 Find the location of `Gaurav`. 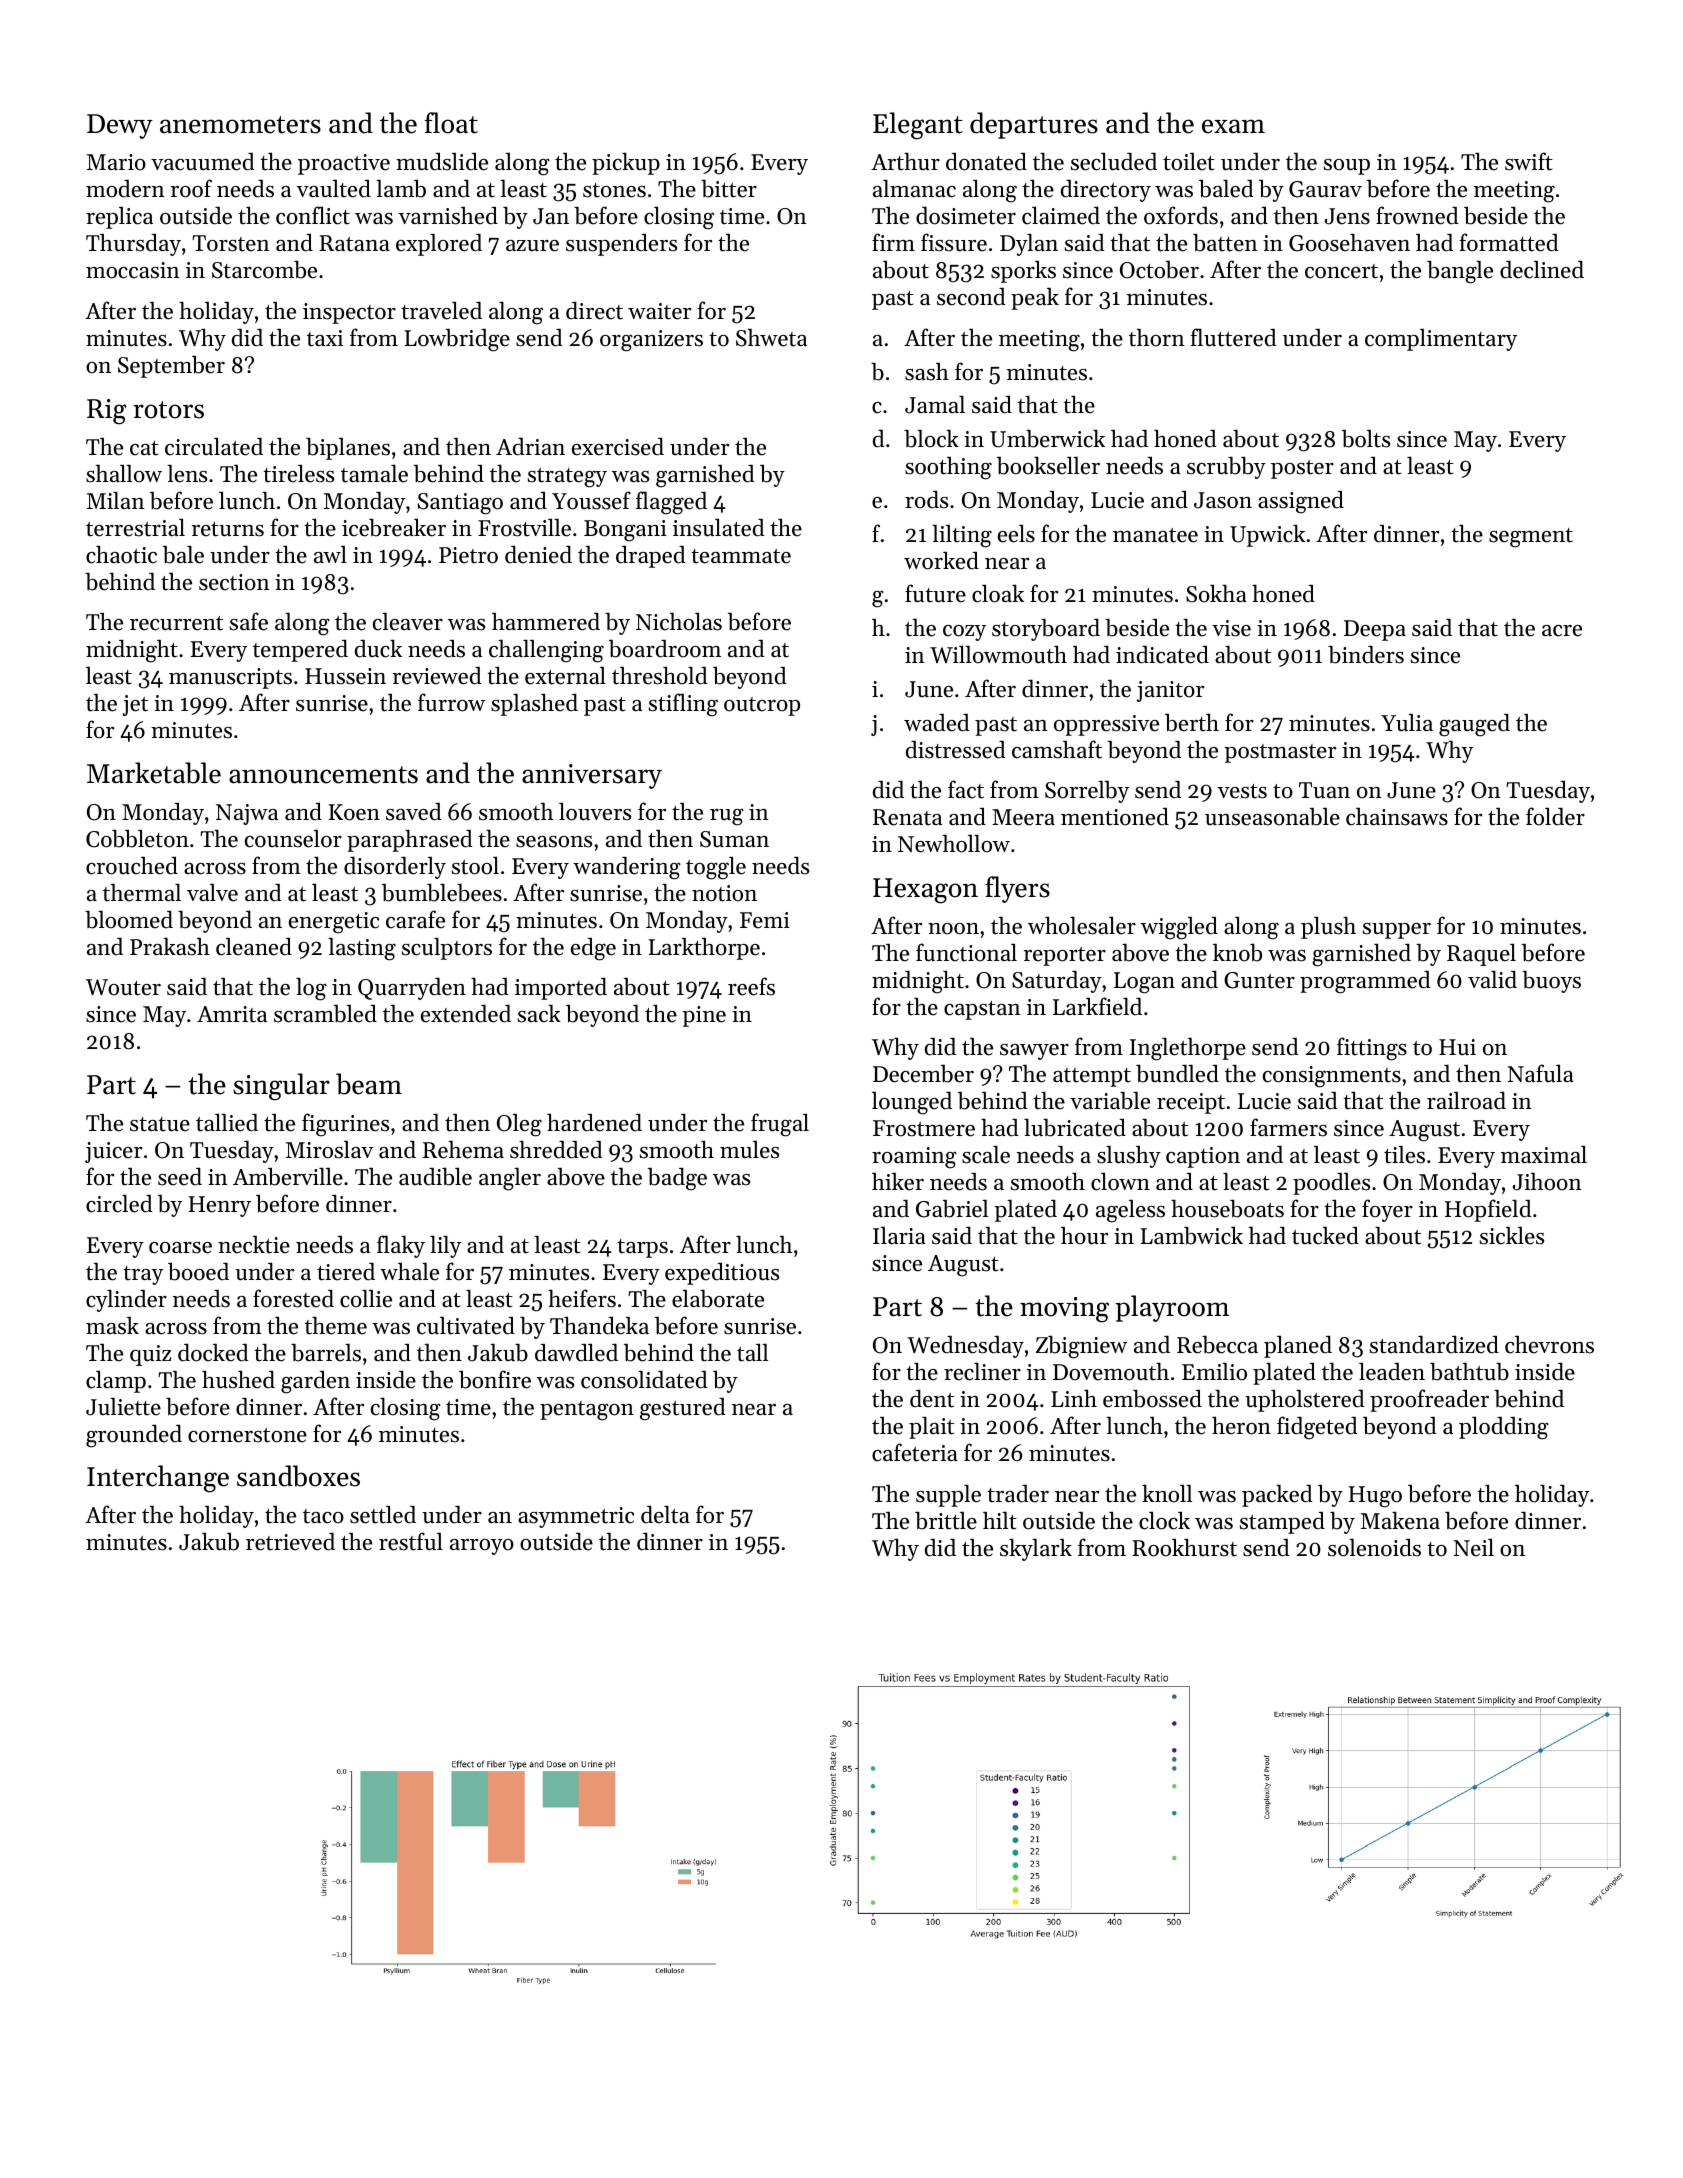

Gaurav is located at coordinates (1325, 189).
